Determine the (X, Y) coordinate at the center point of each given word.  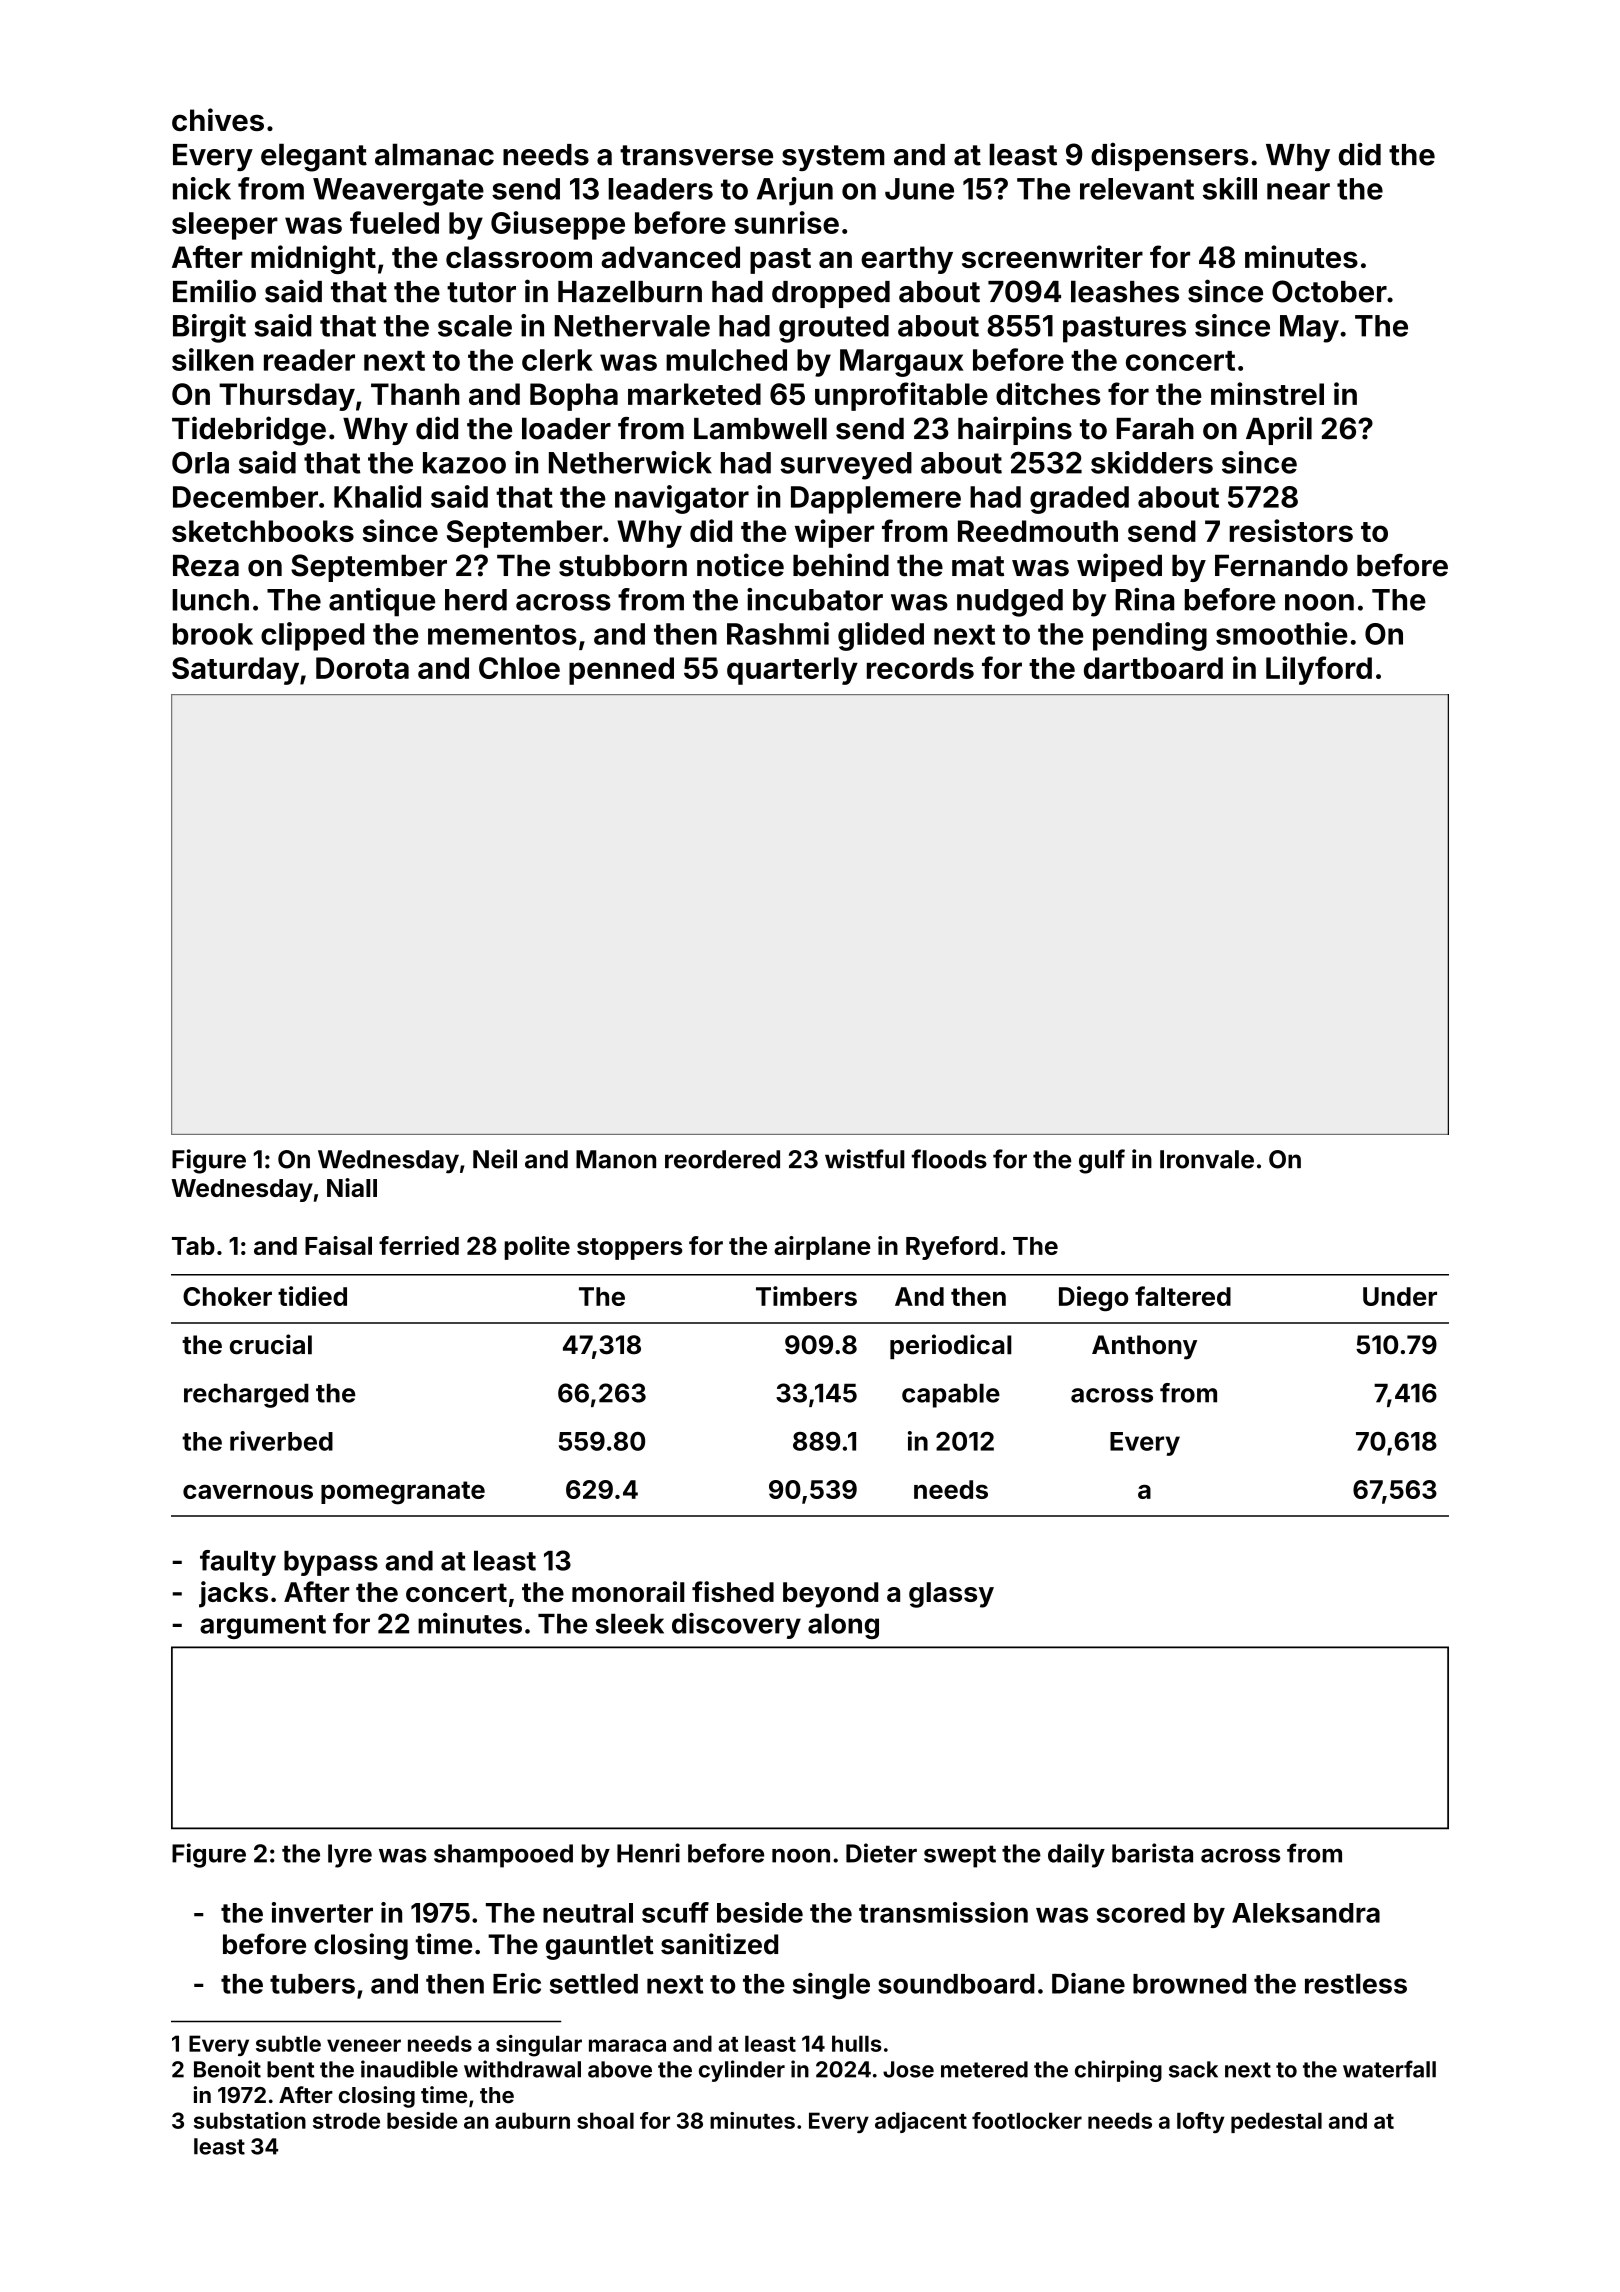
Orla (200, 462)
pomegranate (403, 1493)
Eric (517, 1983)
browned (1189, 1984)
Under (1400, 1296)
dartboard (1153, 668)
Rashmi (778, 633)
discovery (736, 1625)
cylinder (742, 2071)
